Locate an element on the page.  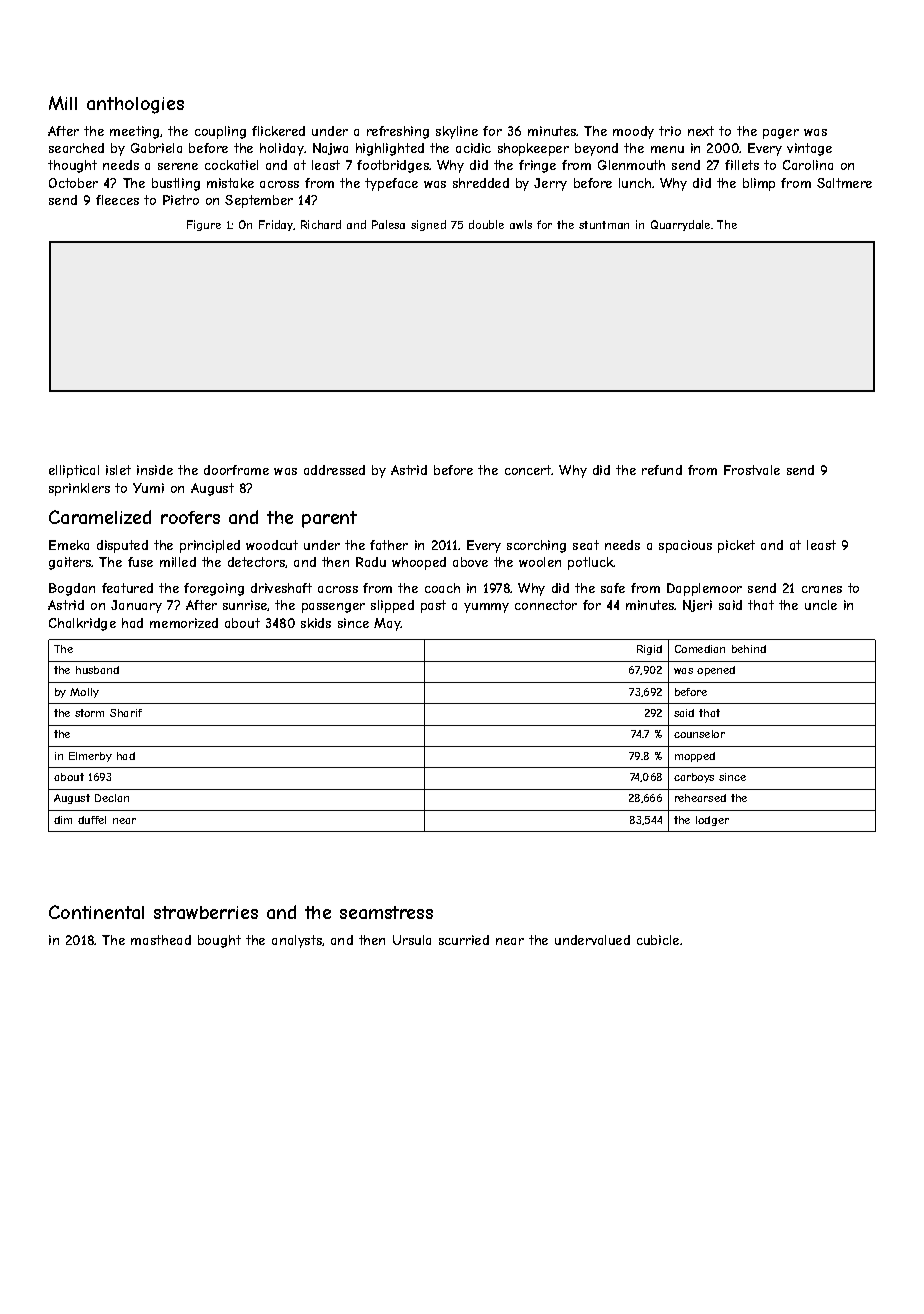
pager is located at coordinates (781, 134).
